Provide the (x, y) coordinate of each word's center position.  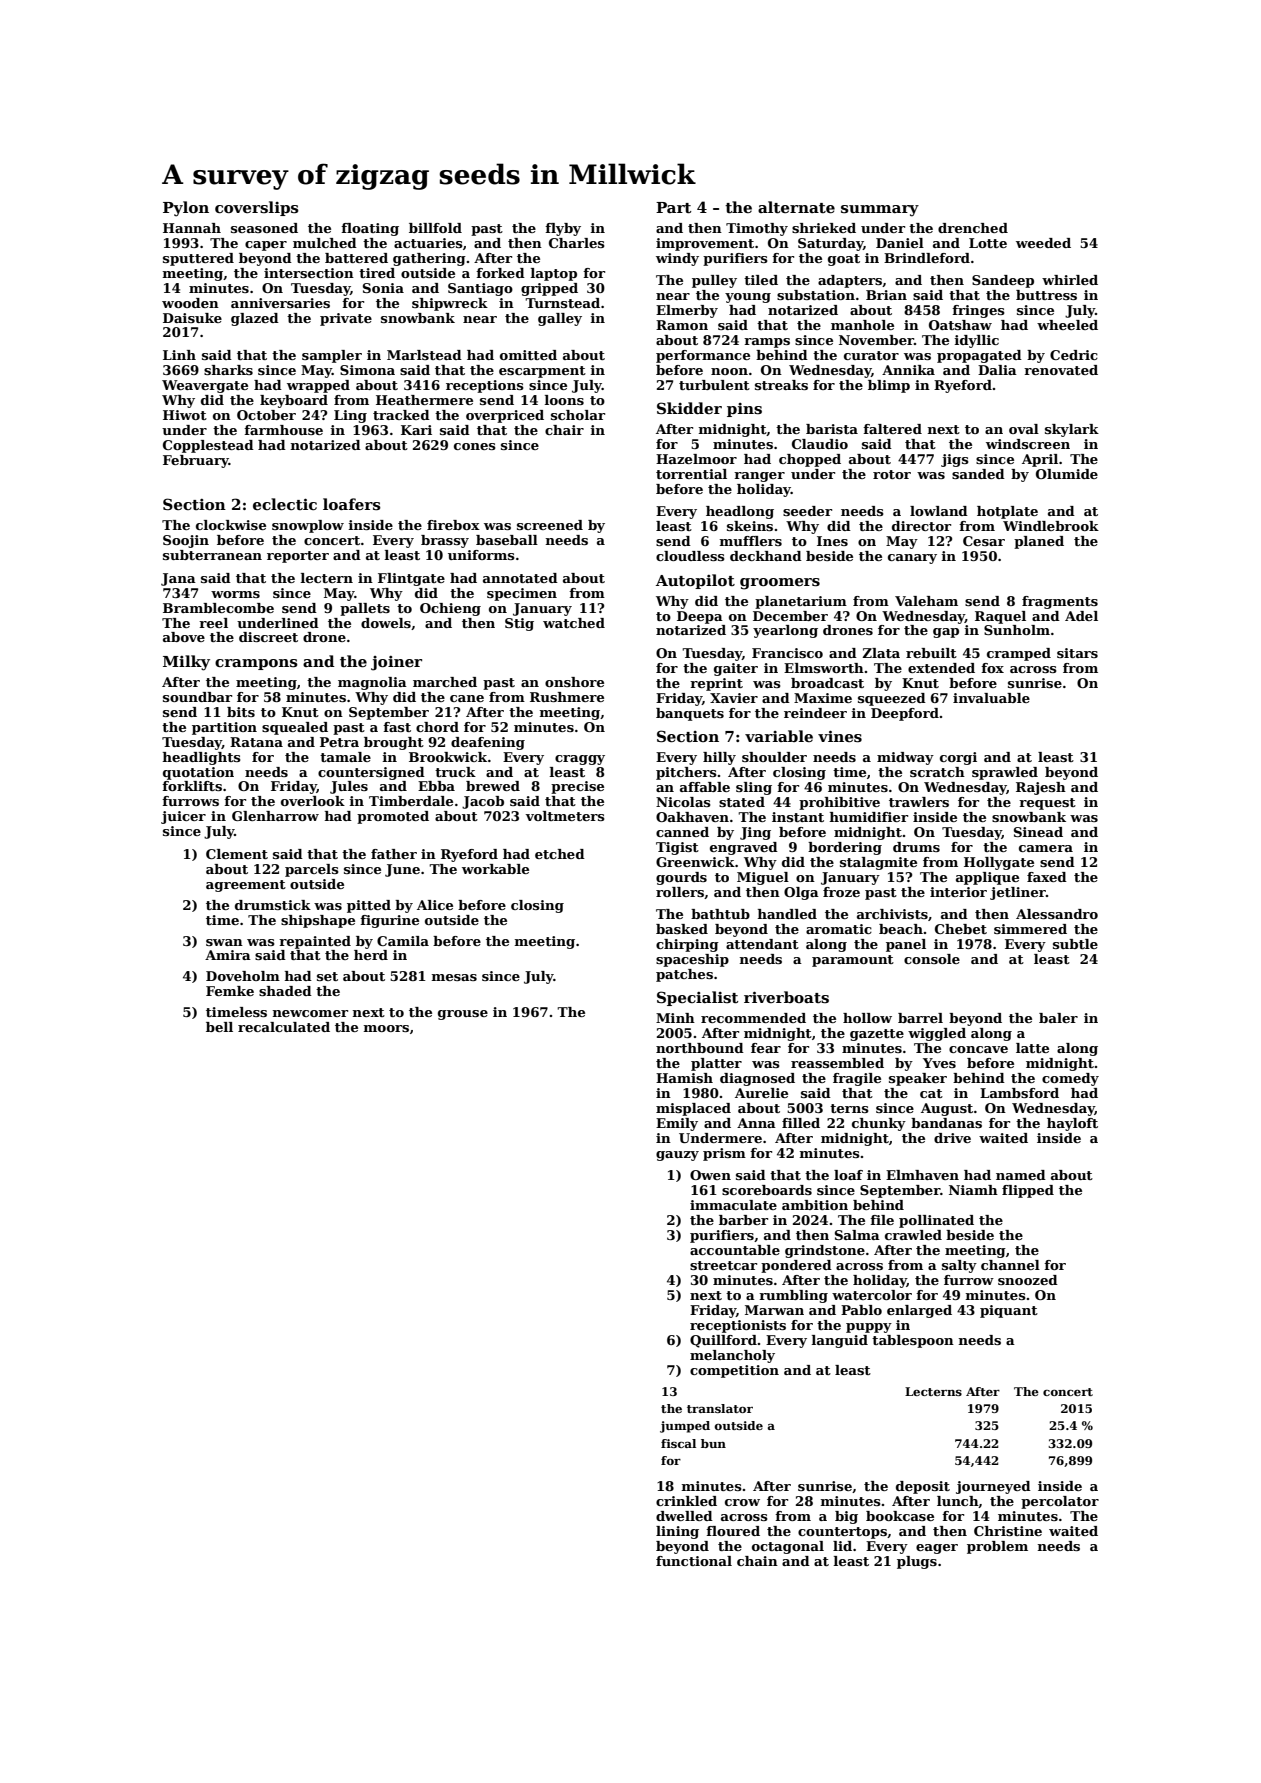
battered (356, 258)
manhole (862, 325)
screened (550, 525)
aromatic (839, 929)
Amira (228, 955)
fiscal (678, 1443)
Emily (677, 1124)
